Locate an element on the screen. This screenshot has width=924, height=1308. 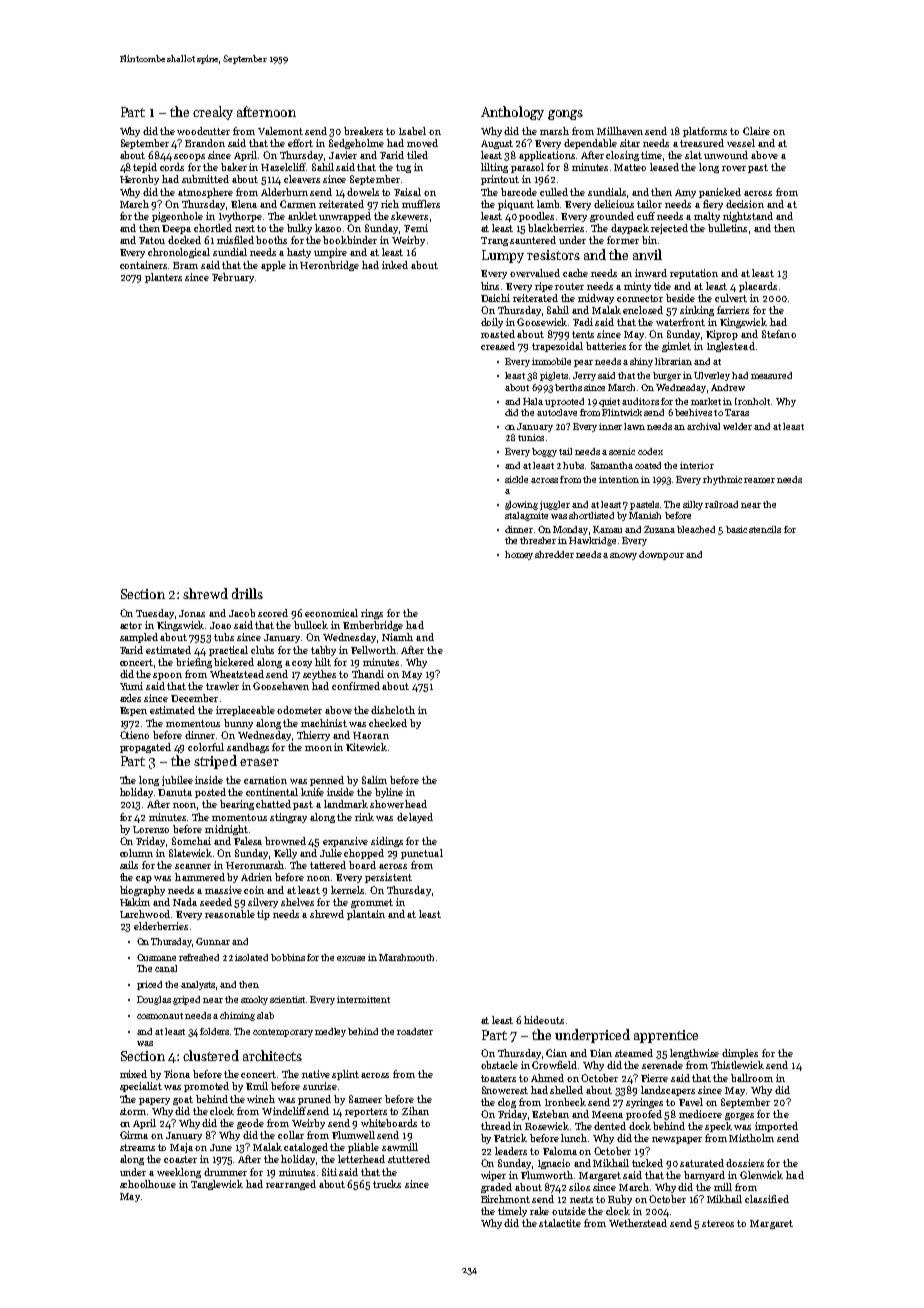
sickle is located at coordinates (516, 479).
